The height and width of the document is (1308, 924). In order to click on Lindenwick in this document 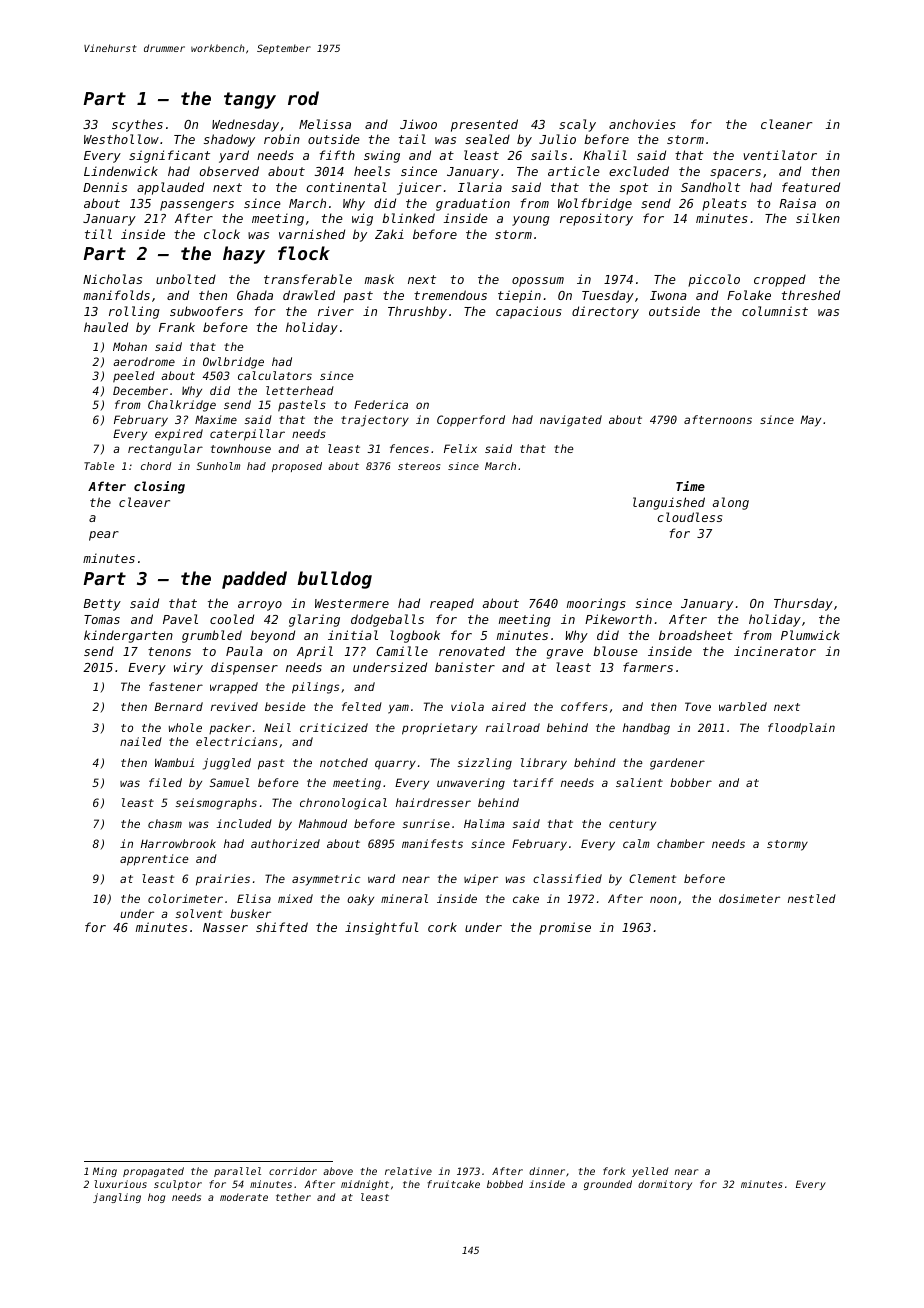, I will do `click(121, 171)`.
